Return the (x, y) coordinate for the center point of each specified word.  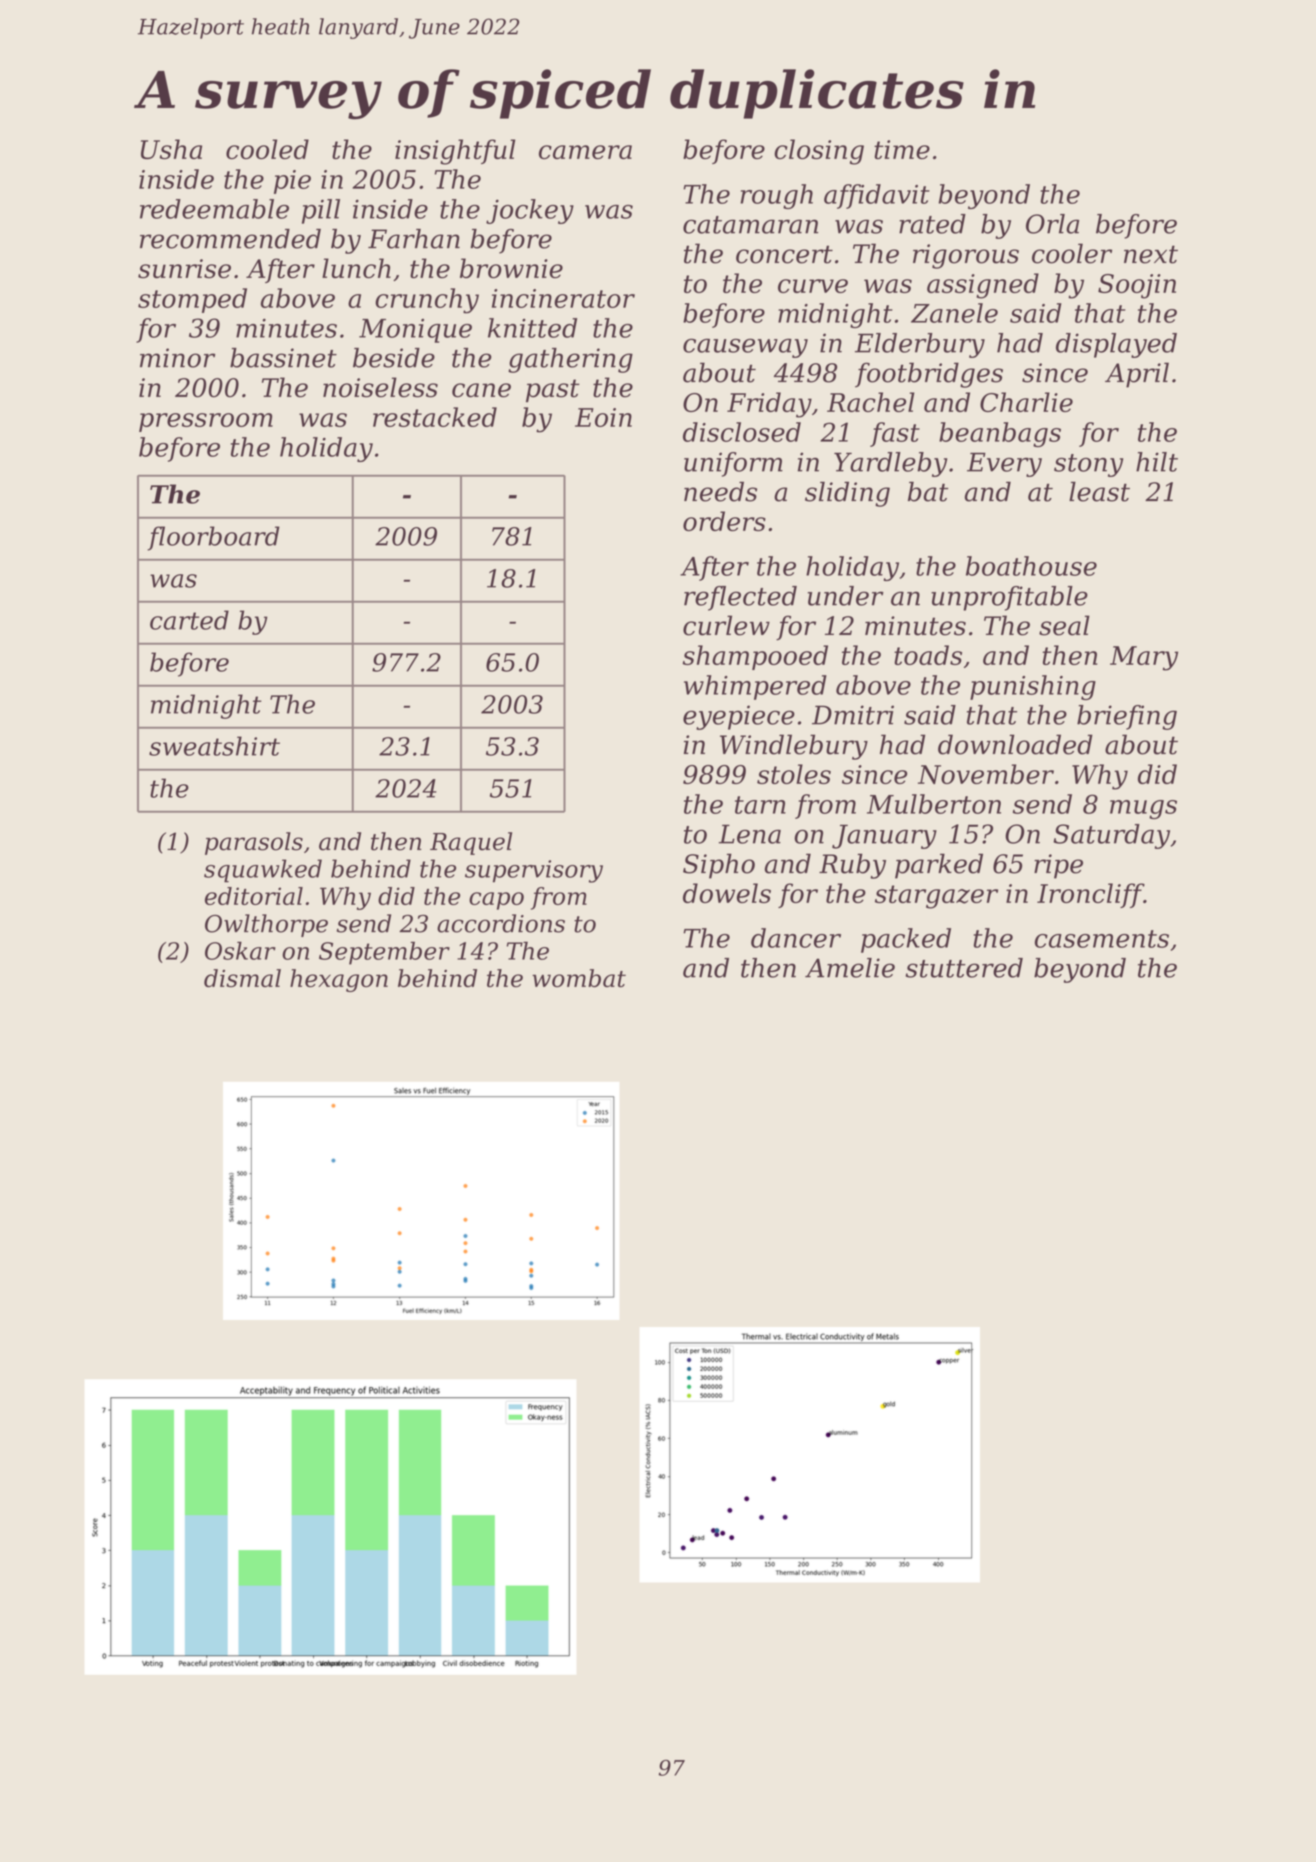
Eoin (603, 417)
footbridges (929, 375)
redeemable (214, 209)
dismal (242, 978)
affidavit (877, 196)
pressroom (206, 422)
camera (585, 152)
